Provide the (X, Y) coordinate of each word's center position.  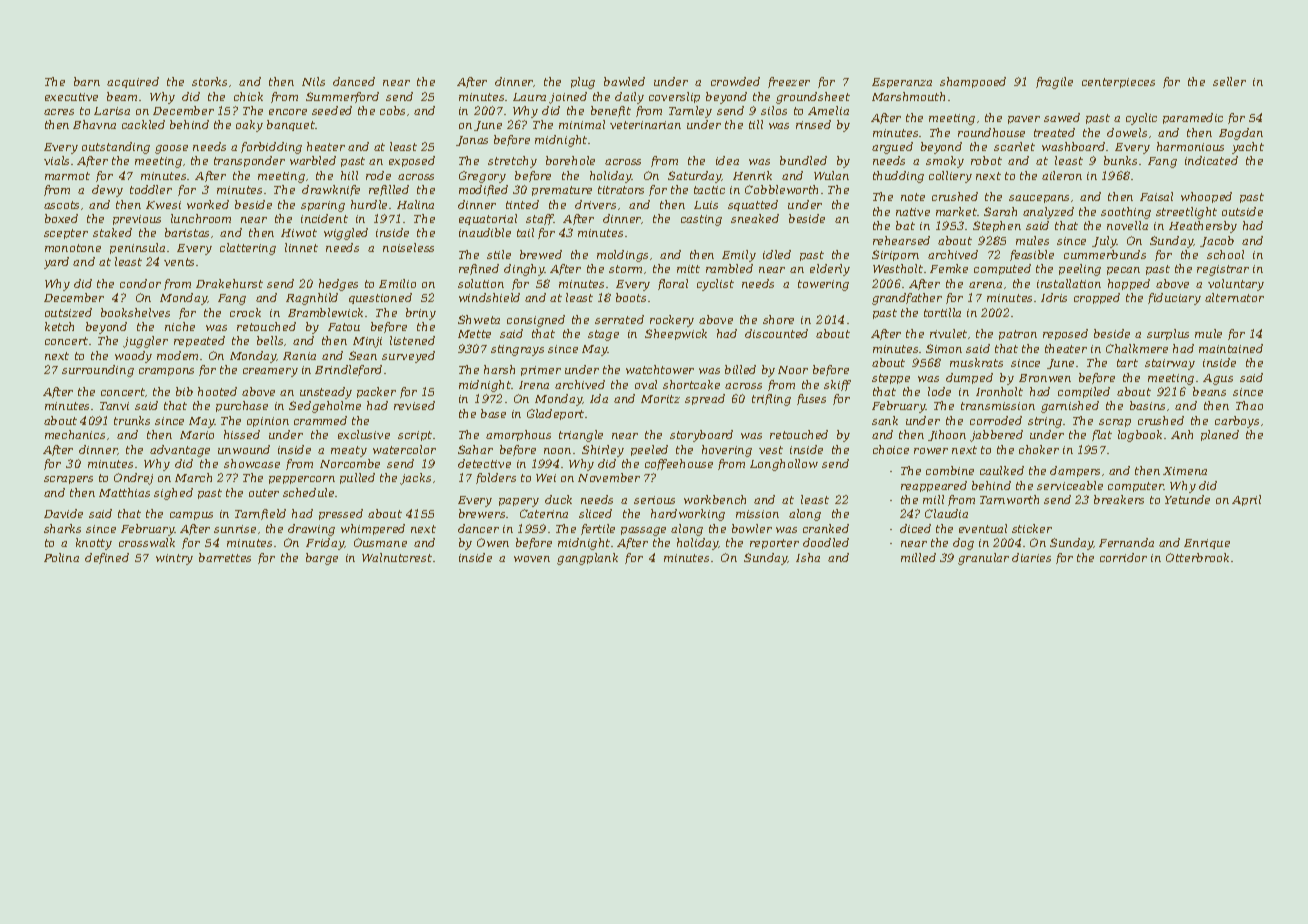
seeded (332, 110)
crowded (735, 81)
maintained (1231, 348)
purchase (242, 406)
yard (56, 263)
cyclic (1141, 119)
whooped (1206, 197)
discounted (776, 333)
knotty (94, 544)
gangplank (587, 559)
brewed (541, 254)
